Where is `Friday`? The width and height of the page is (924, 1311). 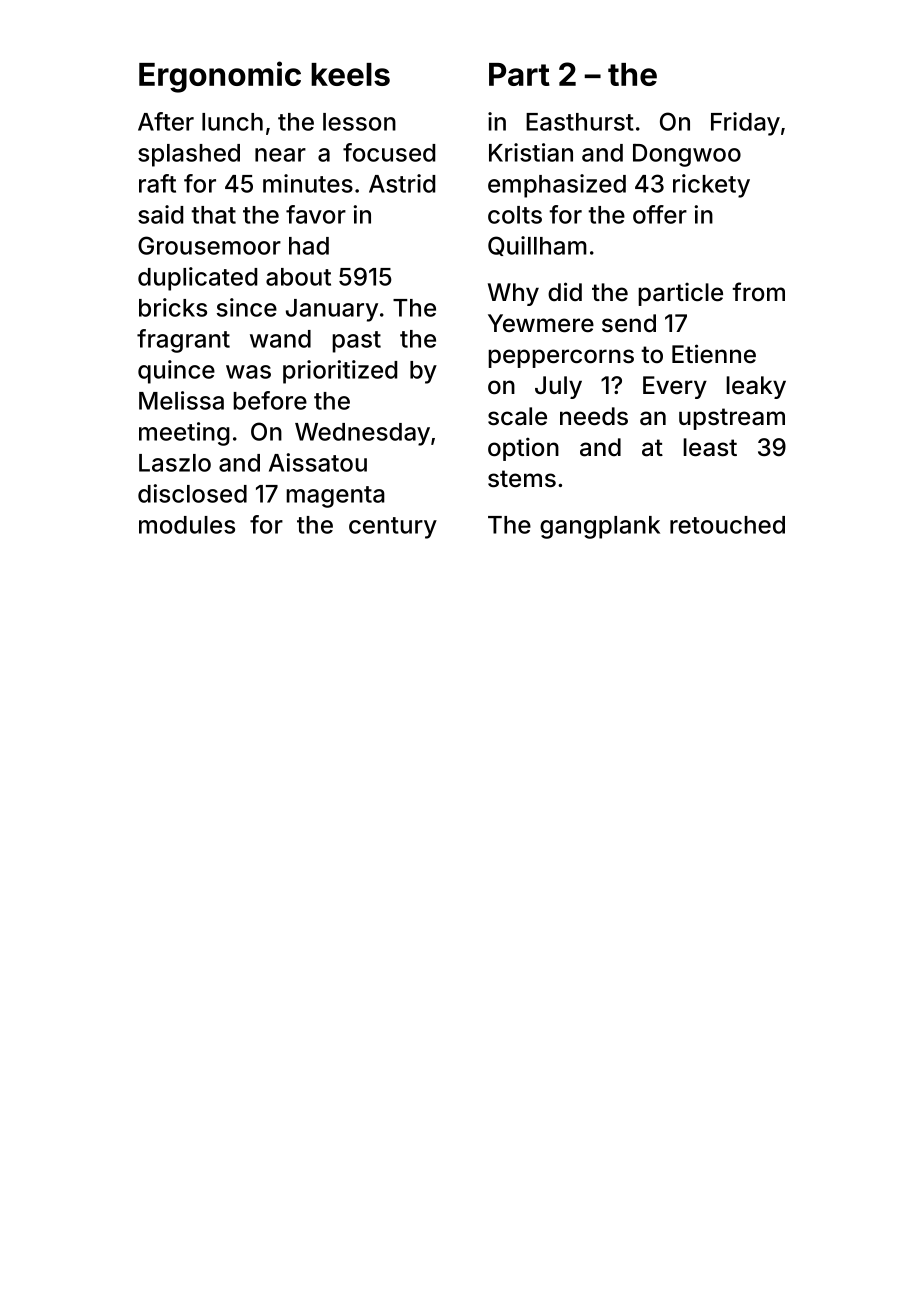
Friday is located at coordinates (745, 124).
